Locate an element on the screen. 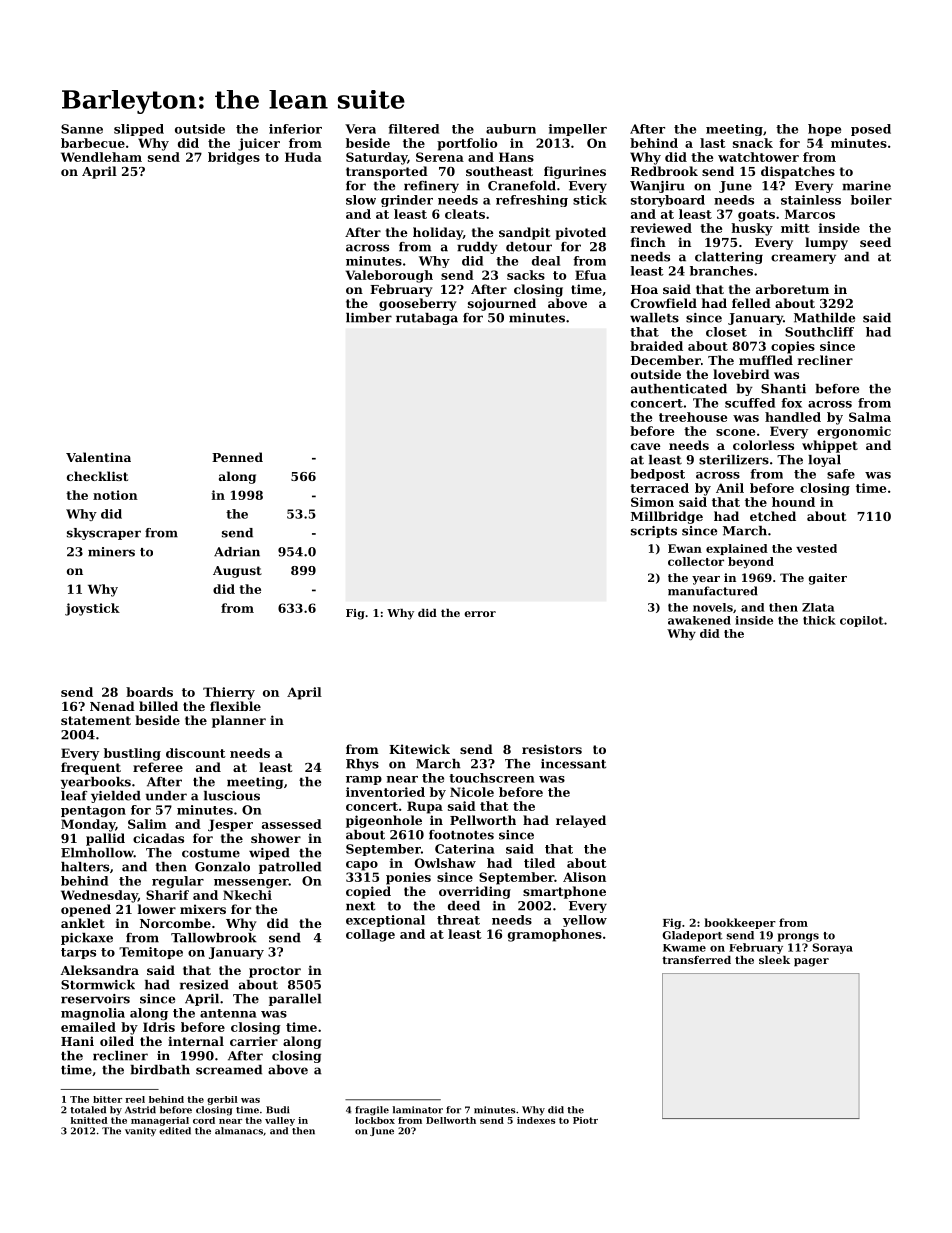  Idris is located at coordinates (159, 1027).
